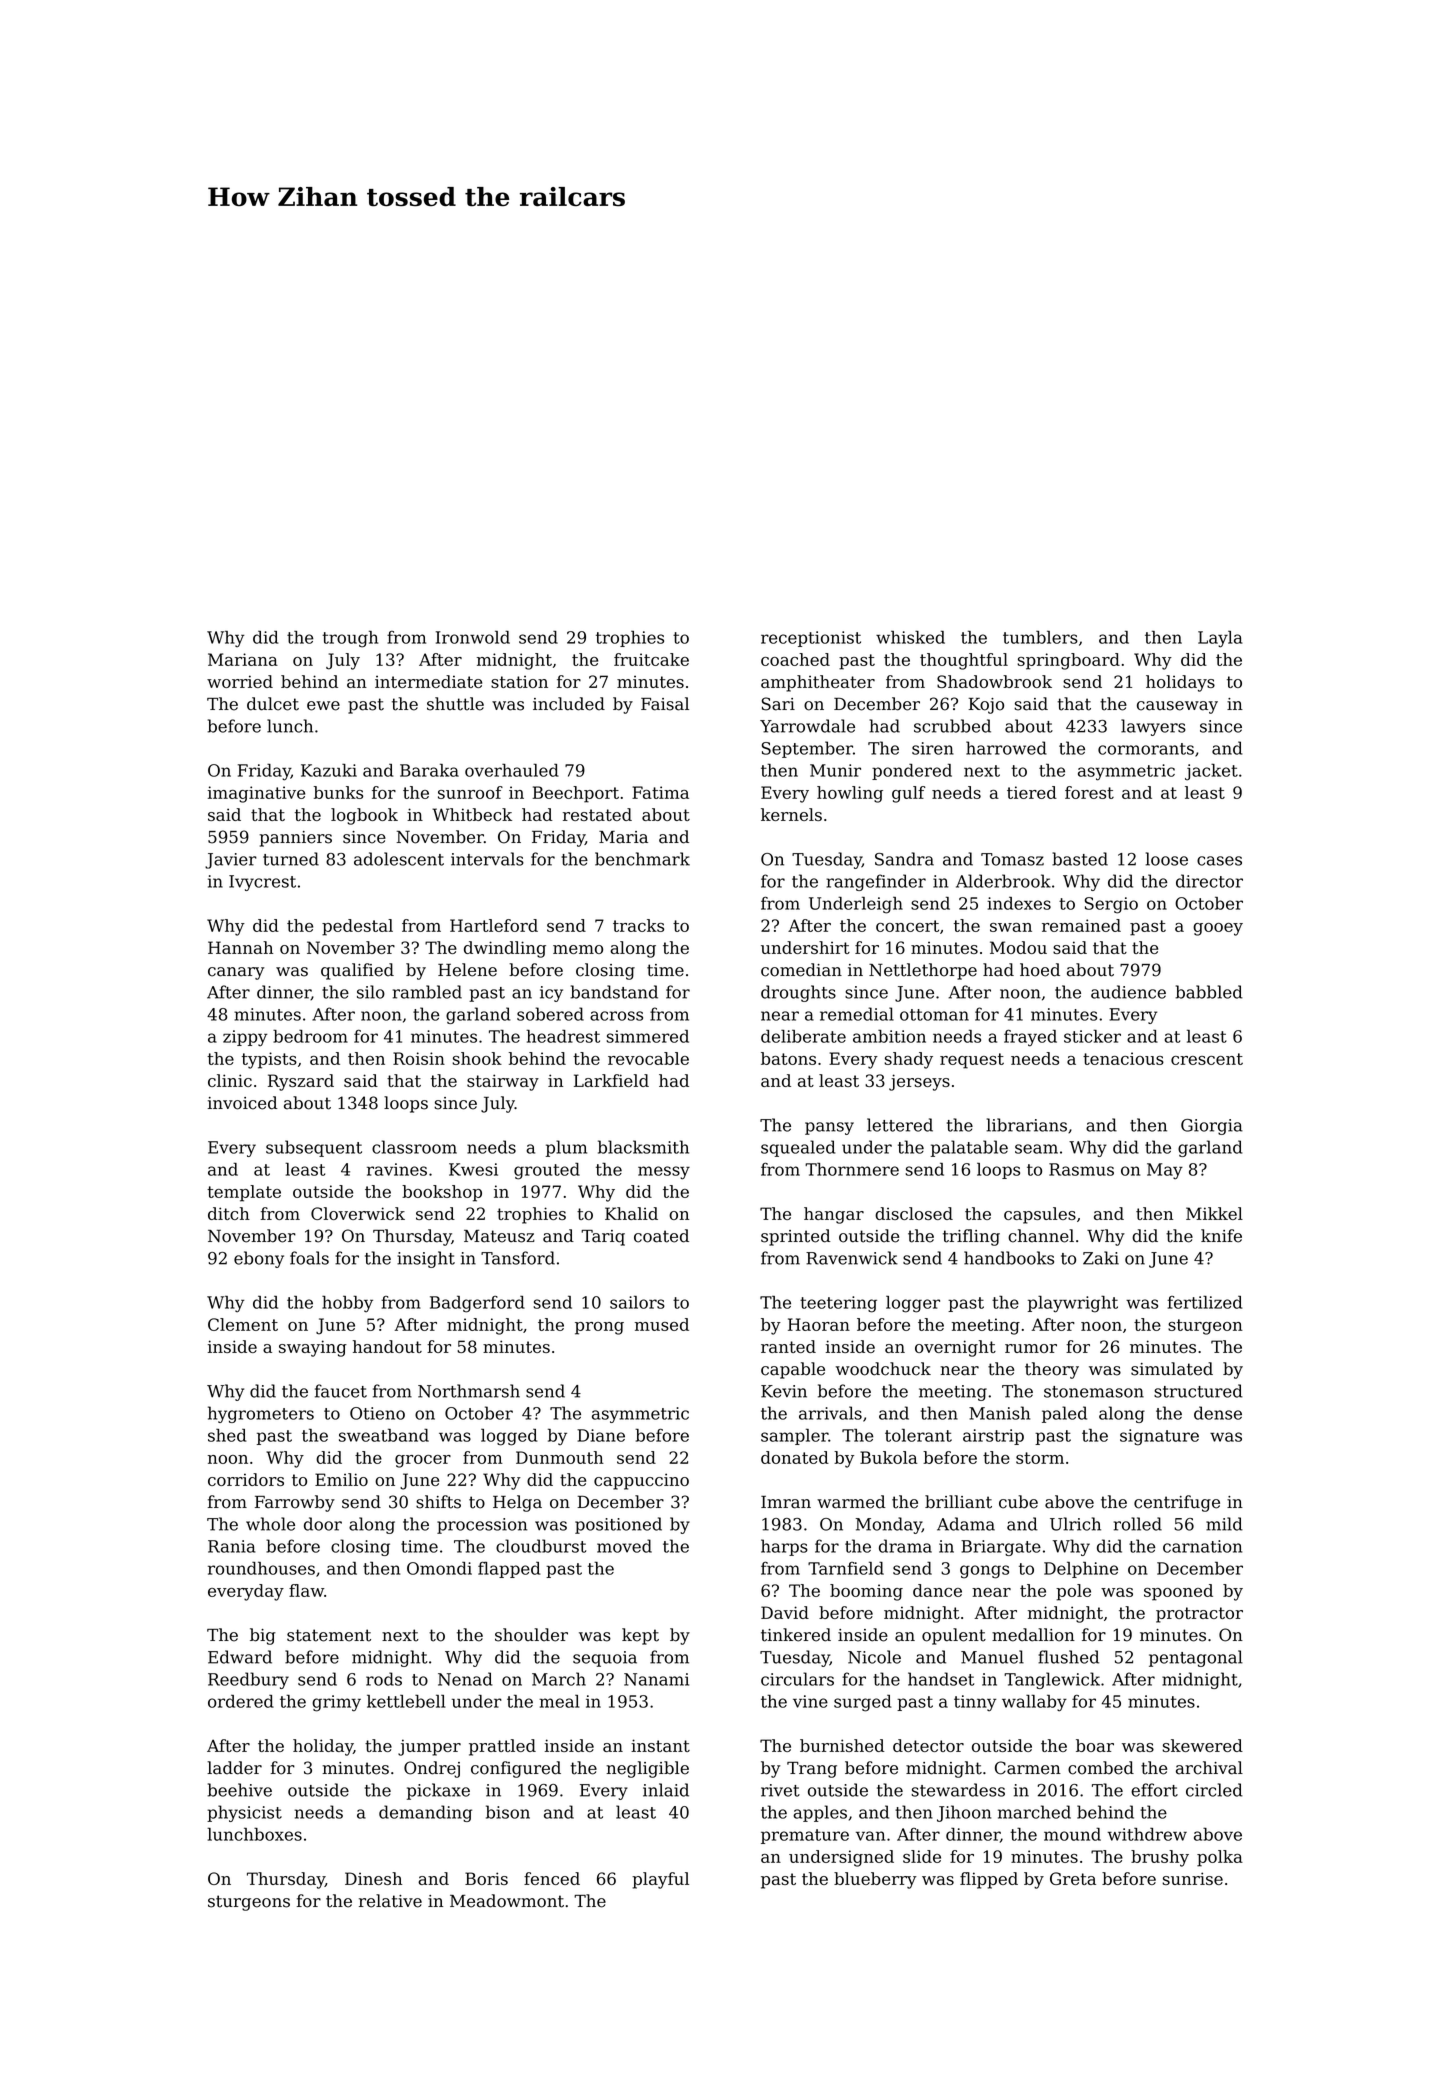 This image has height=2100, width=1450. What do you see at coordinates (269, 1060) in the image?
I see `typists` at bounding box center [269, 1060].
